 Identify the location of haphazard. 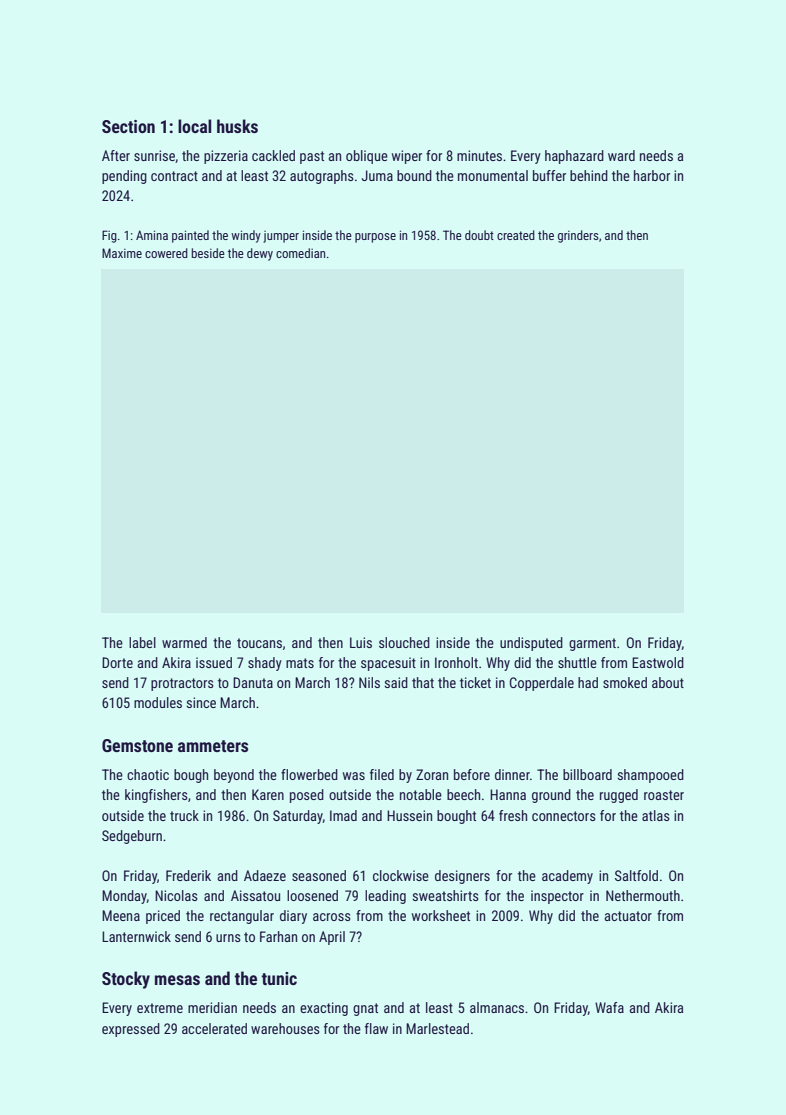
(574, 157).
